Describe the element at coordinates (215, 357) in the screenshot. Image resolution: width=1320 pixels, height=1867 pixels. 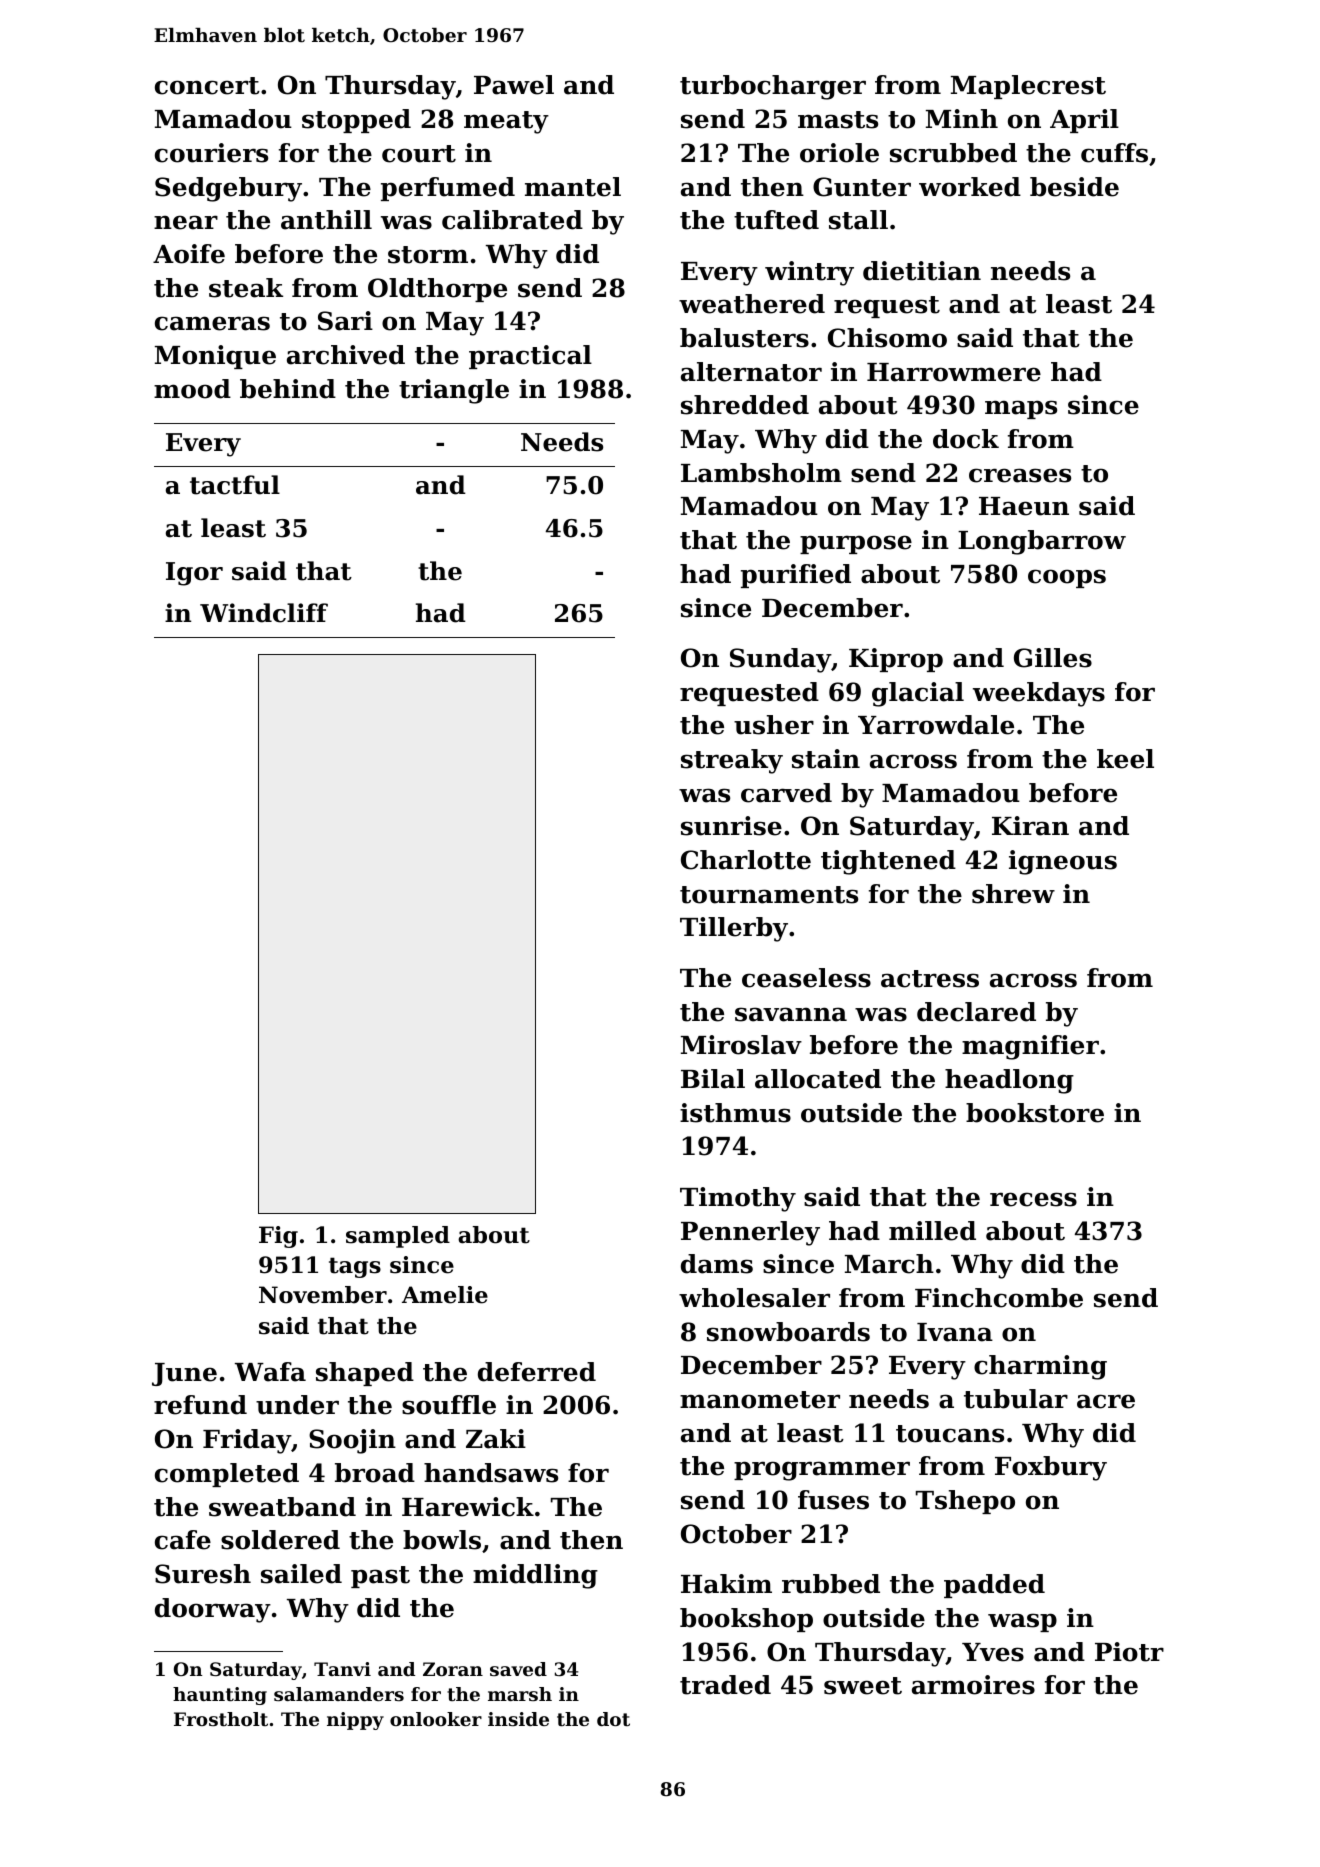
I see `Monique` at that location.
